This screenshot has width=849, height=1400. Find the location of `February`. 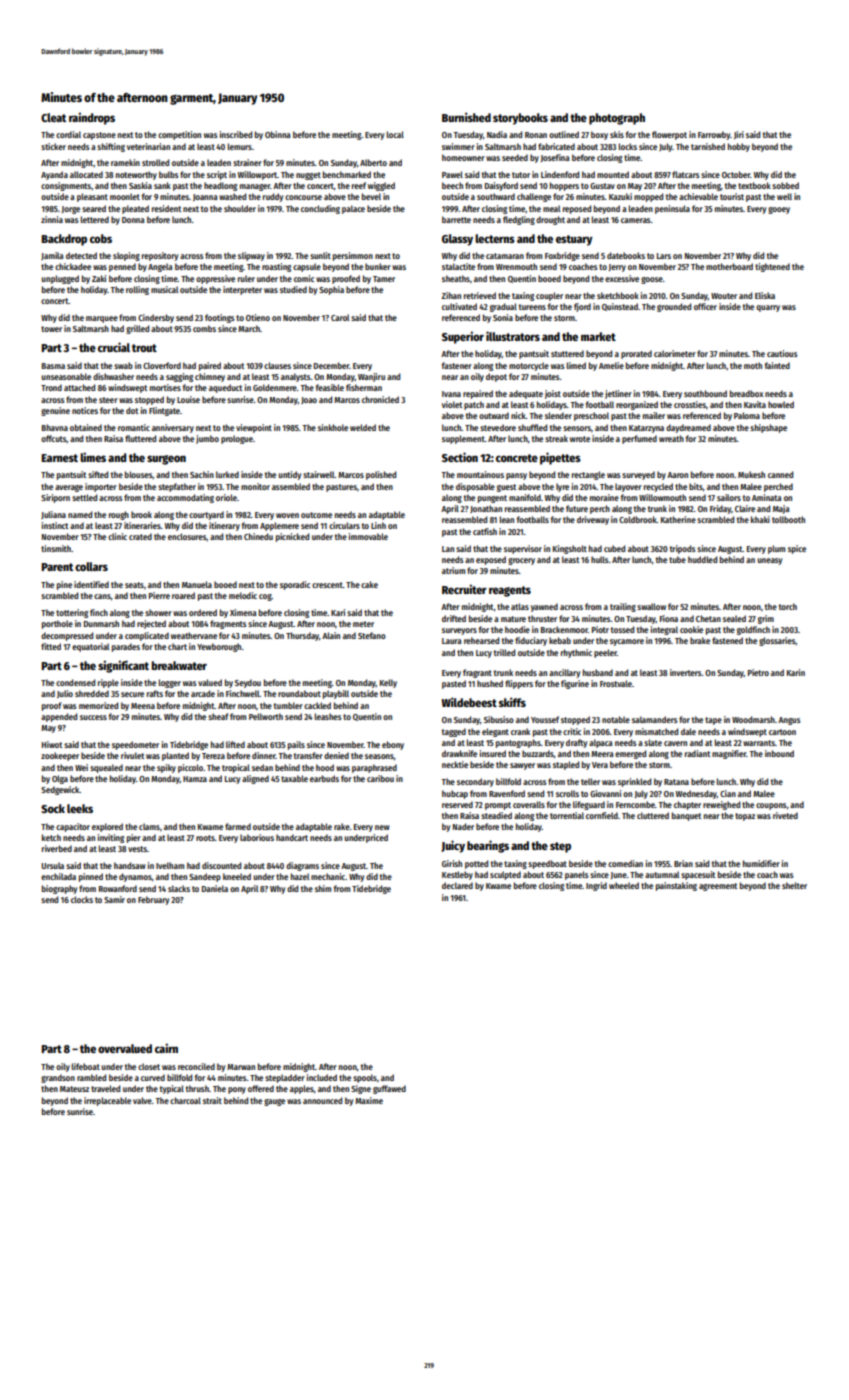

February is located at coordinates (153, 900).
